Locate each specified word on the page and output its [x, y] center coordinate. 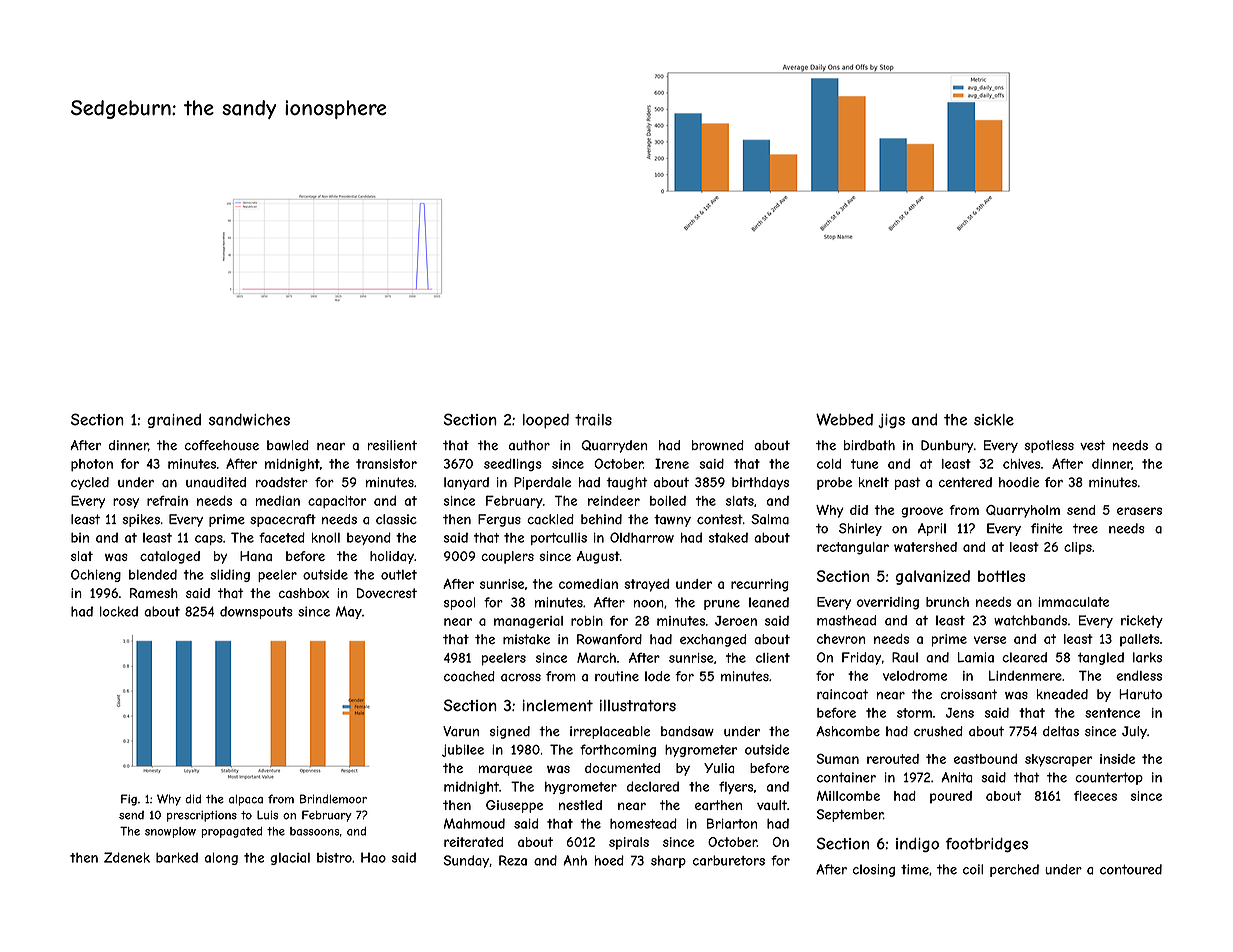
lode [657, 676]
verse [990, 640]
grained [174, 421]
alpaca [246, 800]
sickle [994, 420]
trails [593, 420]
